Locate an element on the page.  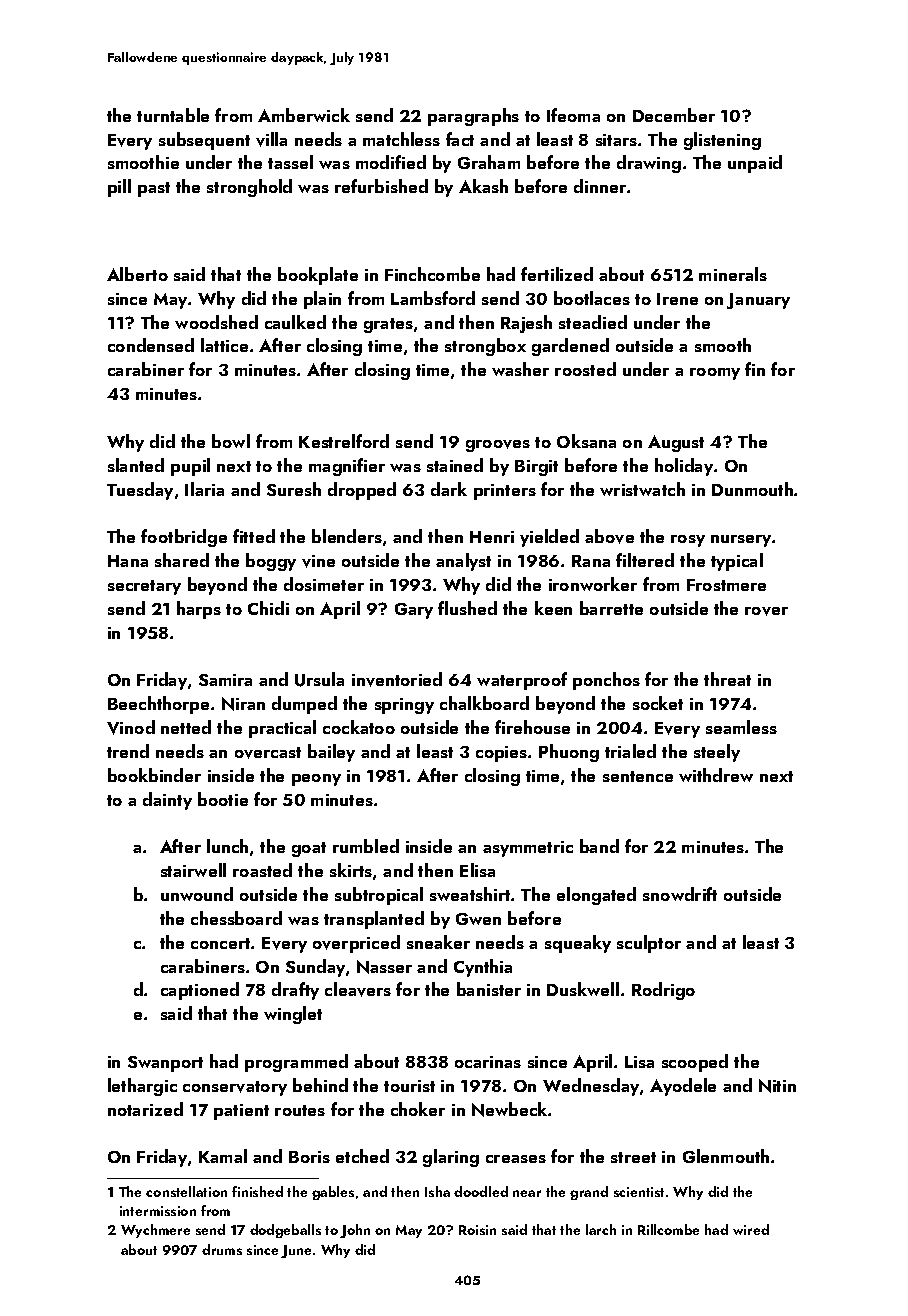
ocarinas is located at coordinates (488, 1062).
